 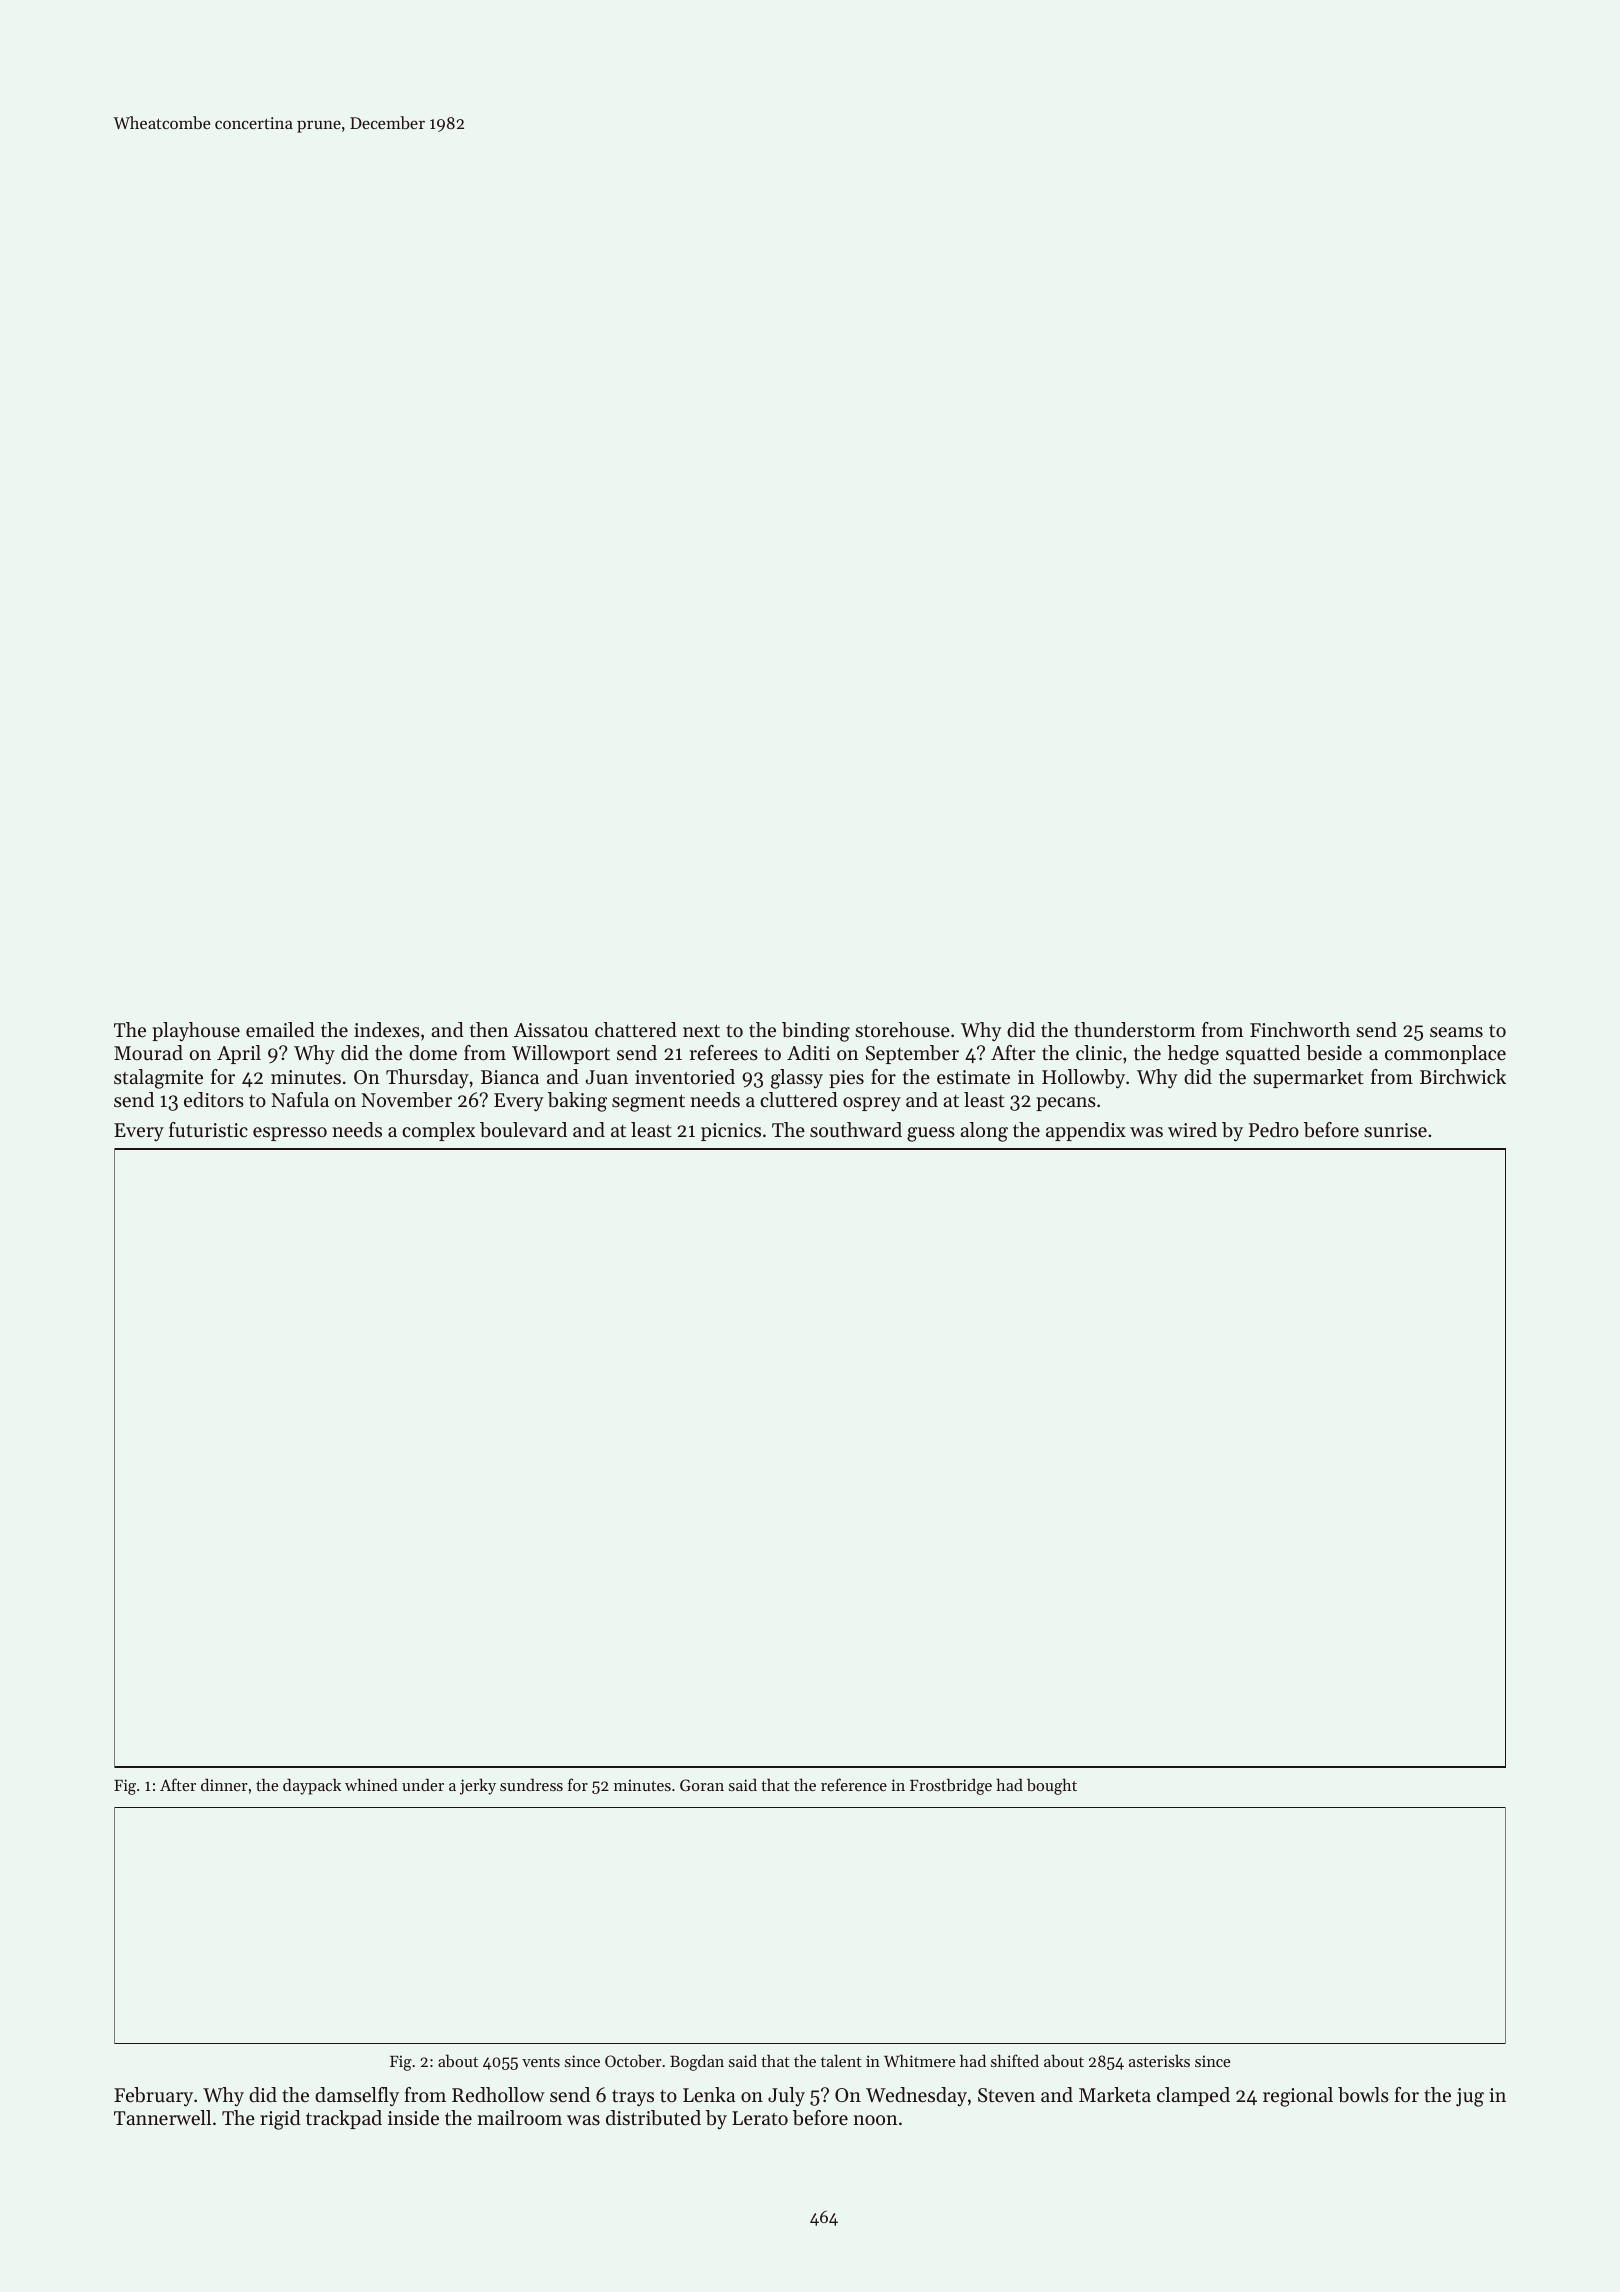 I want to click on picnics, so click(x=731, y=1132).
